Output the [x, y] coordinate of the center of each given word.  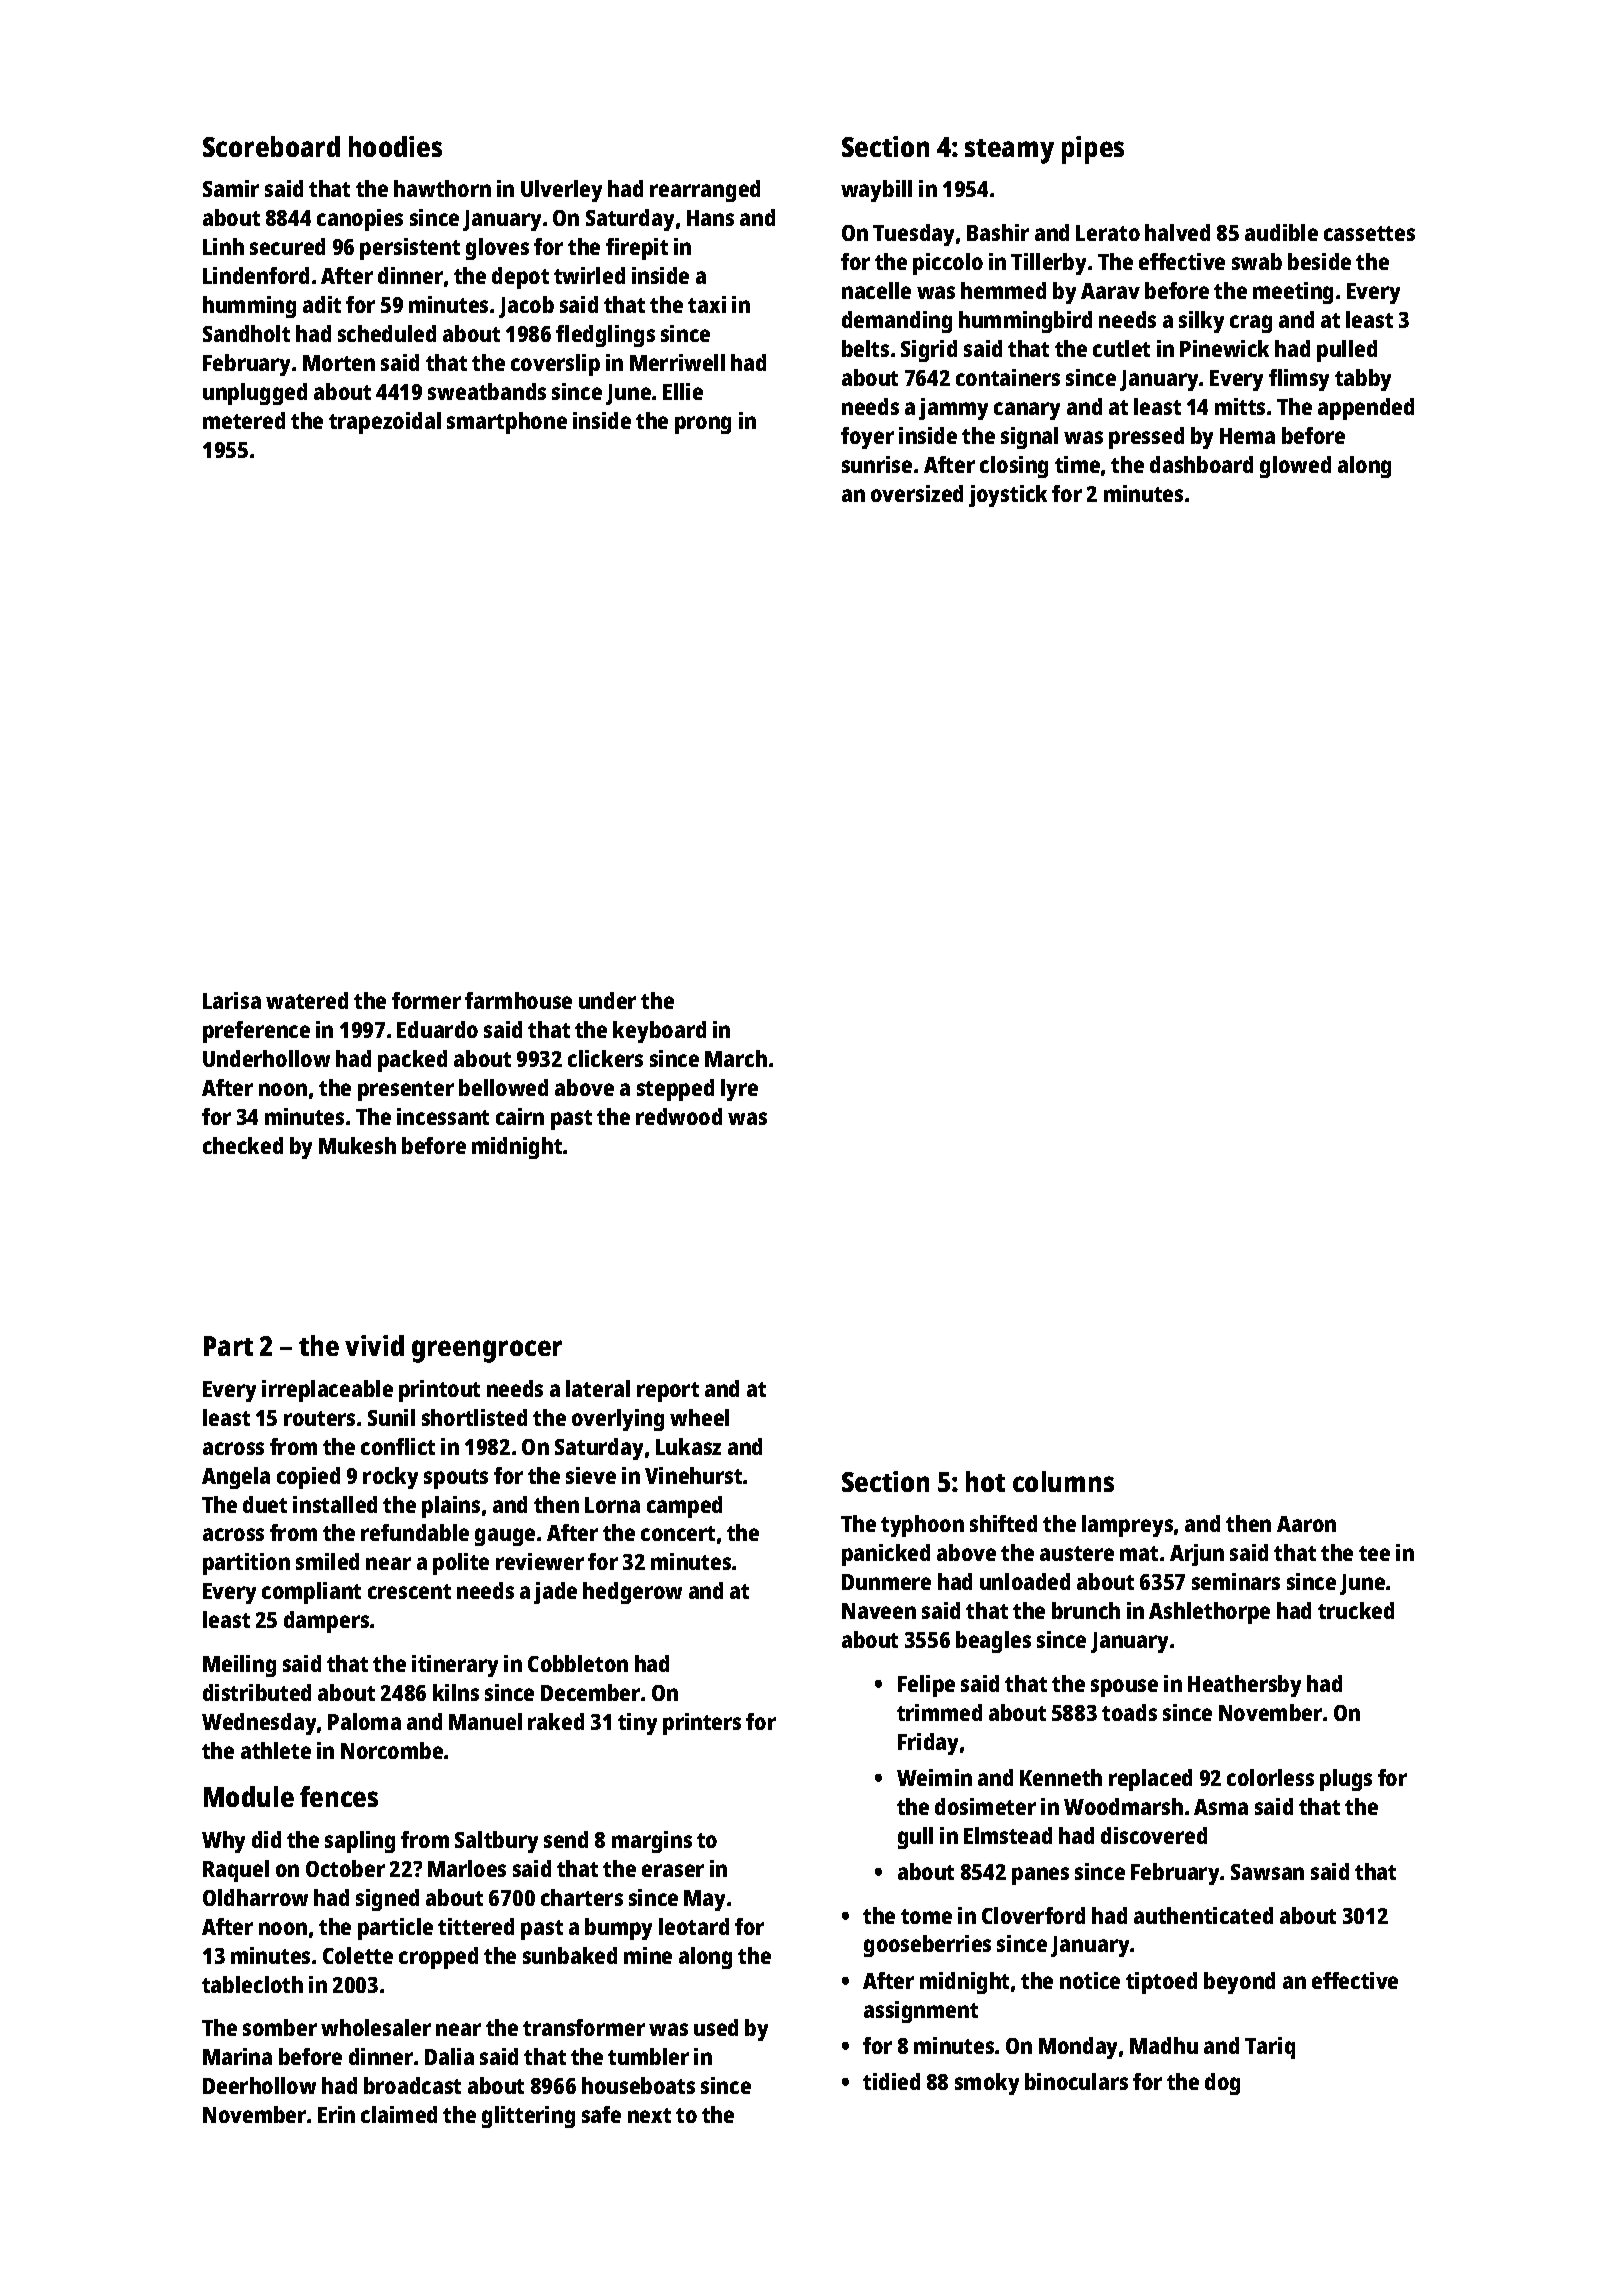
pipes [1093, 150]
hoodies [395, 146]
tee [1374, 1553]
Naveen [879, 1611]
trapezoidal [385, 423]
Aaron [1306, 1524]
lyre [739, 1090]
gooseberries [927, 1946]
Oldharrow [255, 1897]
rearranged [705, 191]
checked [243, 1145]
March [736, 1058]
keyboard [659, 1032]
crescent [409, 1591]
